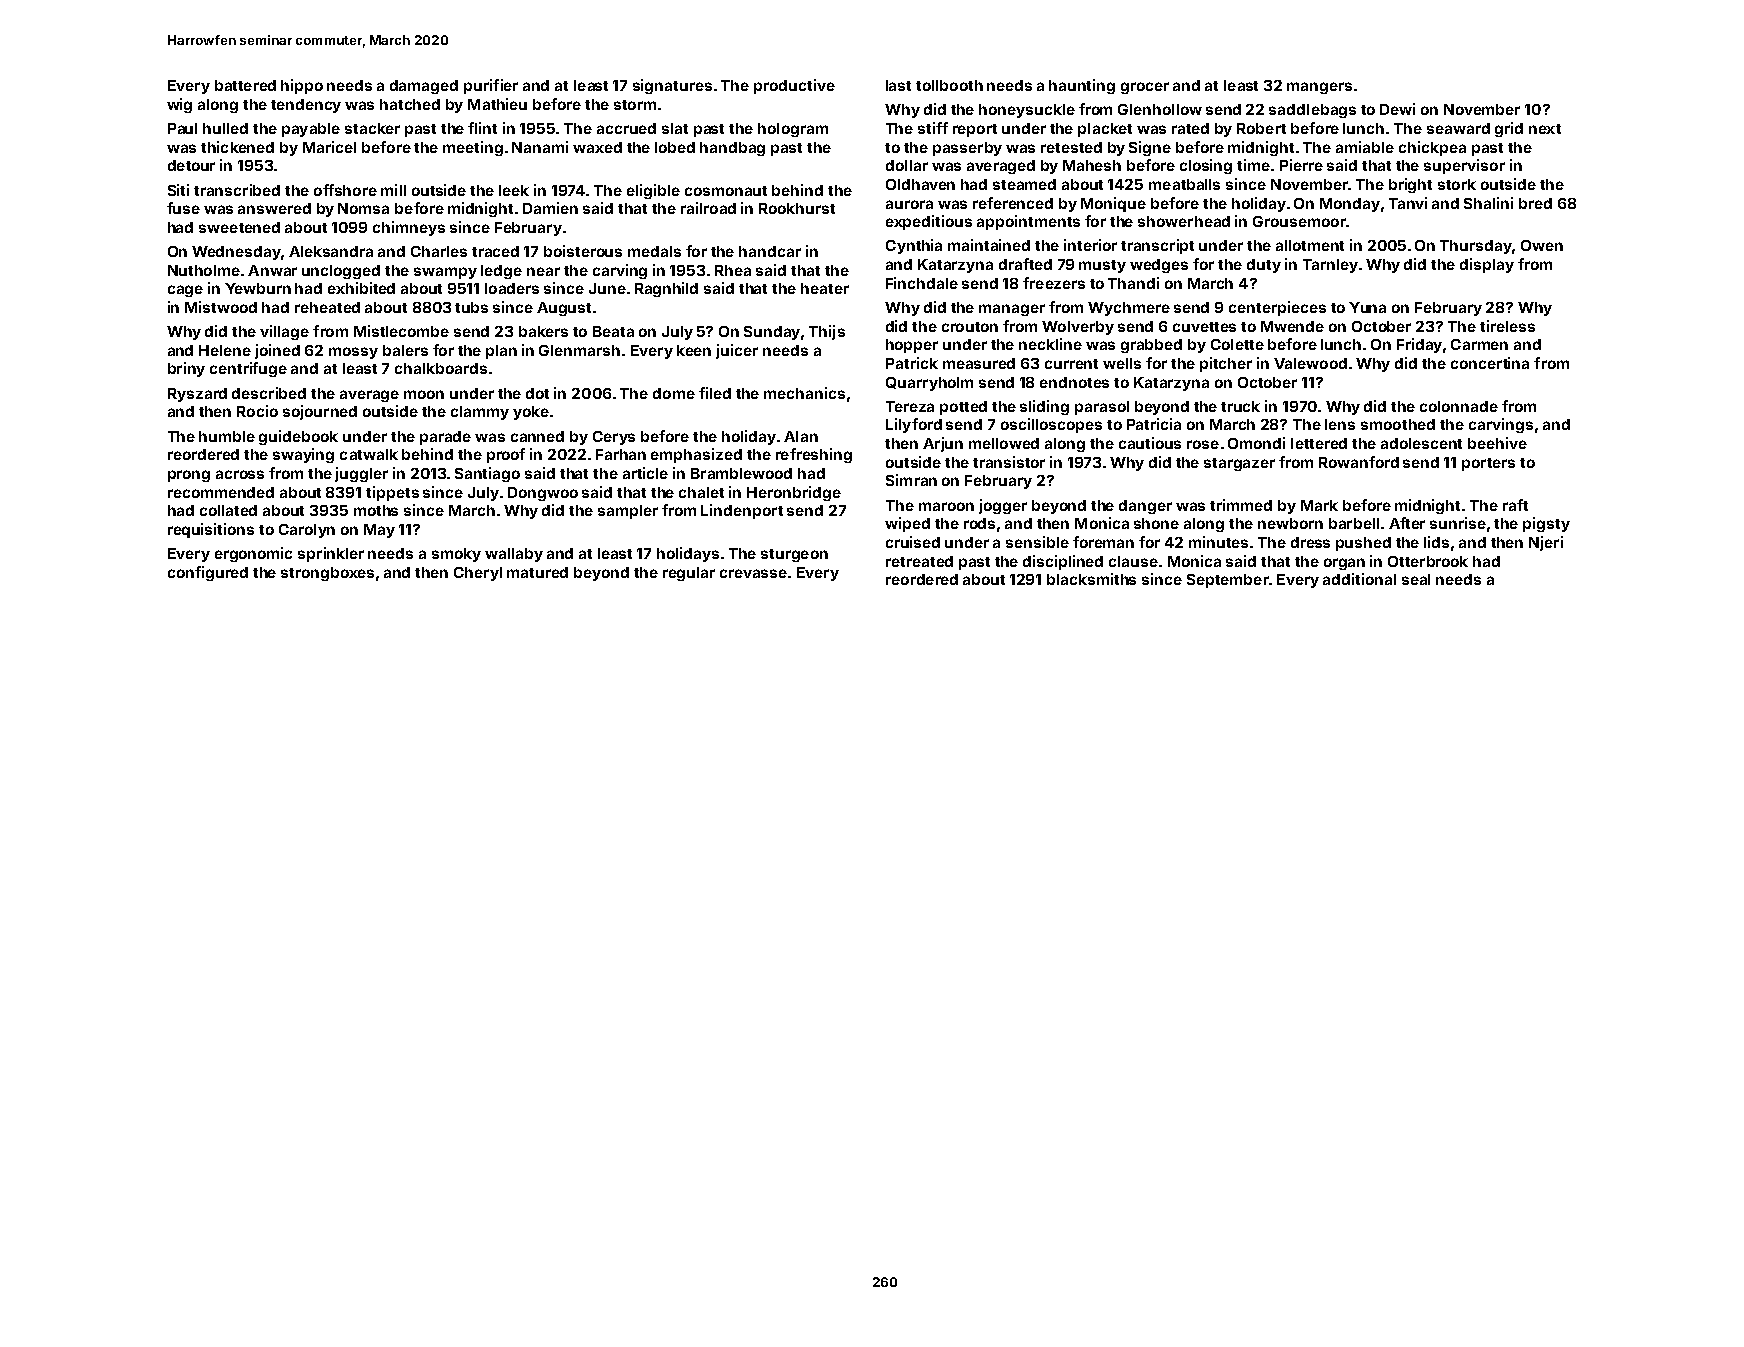  What do you see at coordinates (1421, 443) in the screenshot?
I see `adolescent` at bounding box center [1421, 443].
